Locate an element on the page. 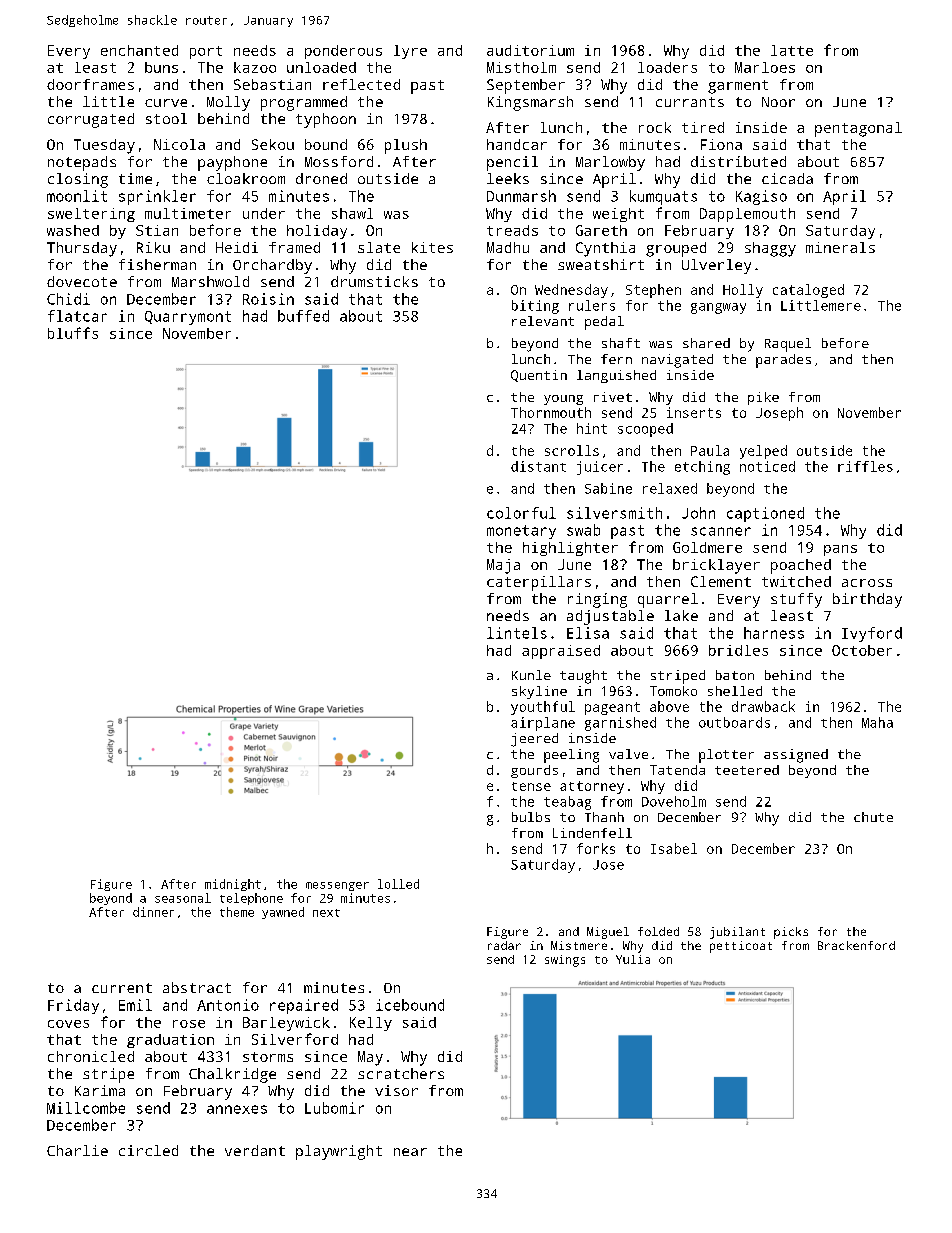 This document has height=1233, width=952. auditorium is located at coordinates (530, 50).
